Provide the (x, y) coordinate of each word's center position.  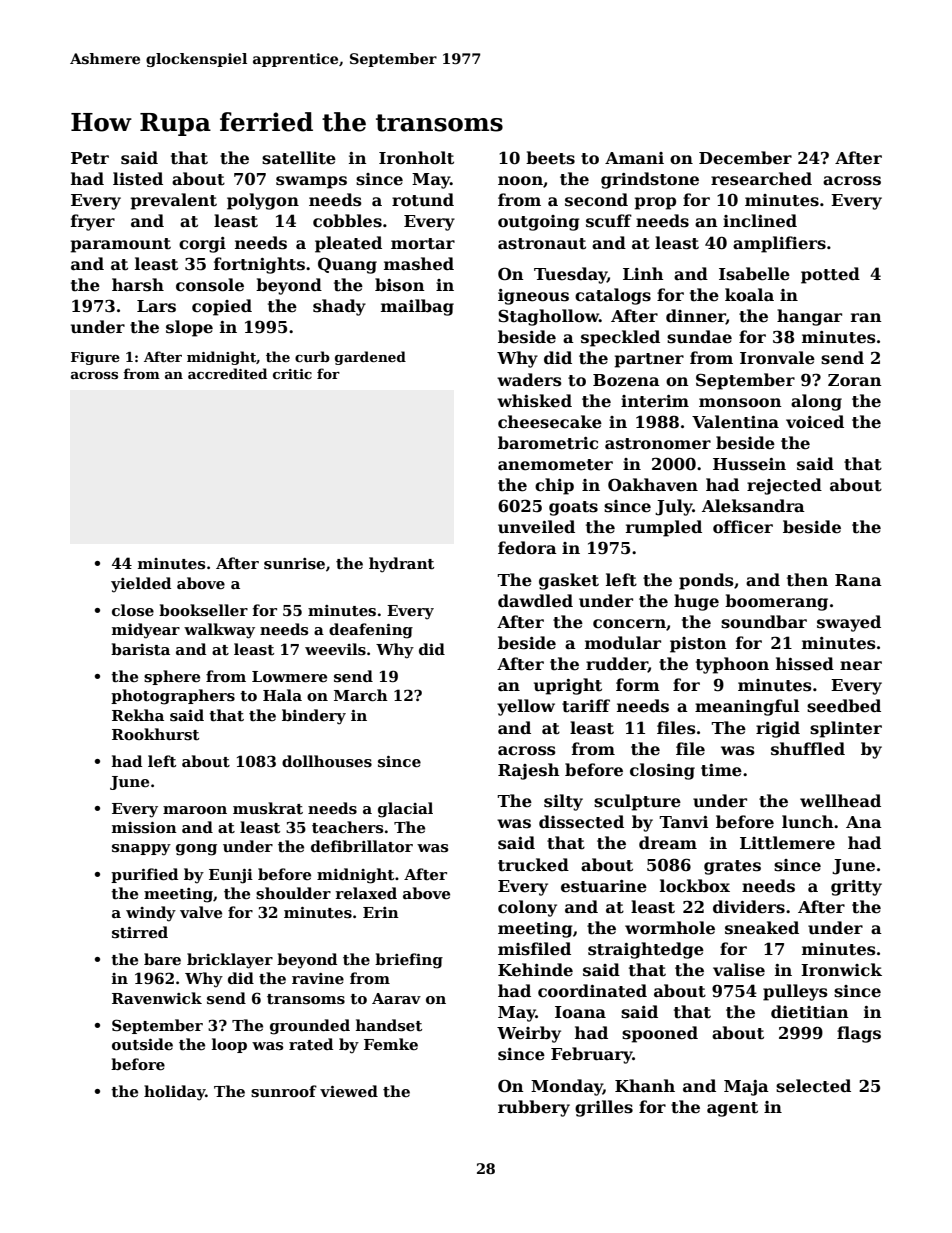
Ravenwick (157, 998)
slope (189, 328)
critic (292, 374)
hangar (809, 317)
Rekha (138, 715)
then (807, 580)
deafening (371, 631)
